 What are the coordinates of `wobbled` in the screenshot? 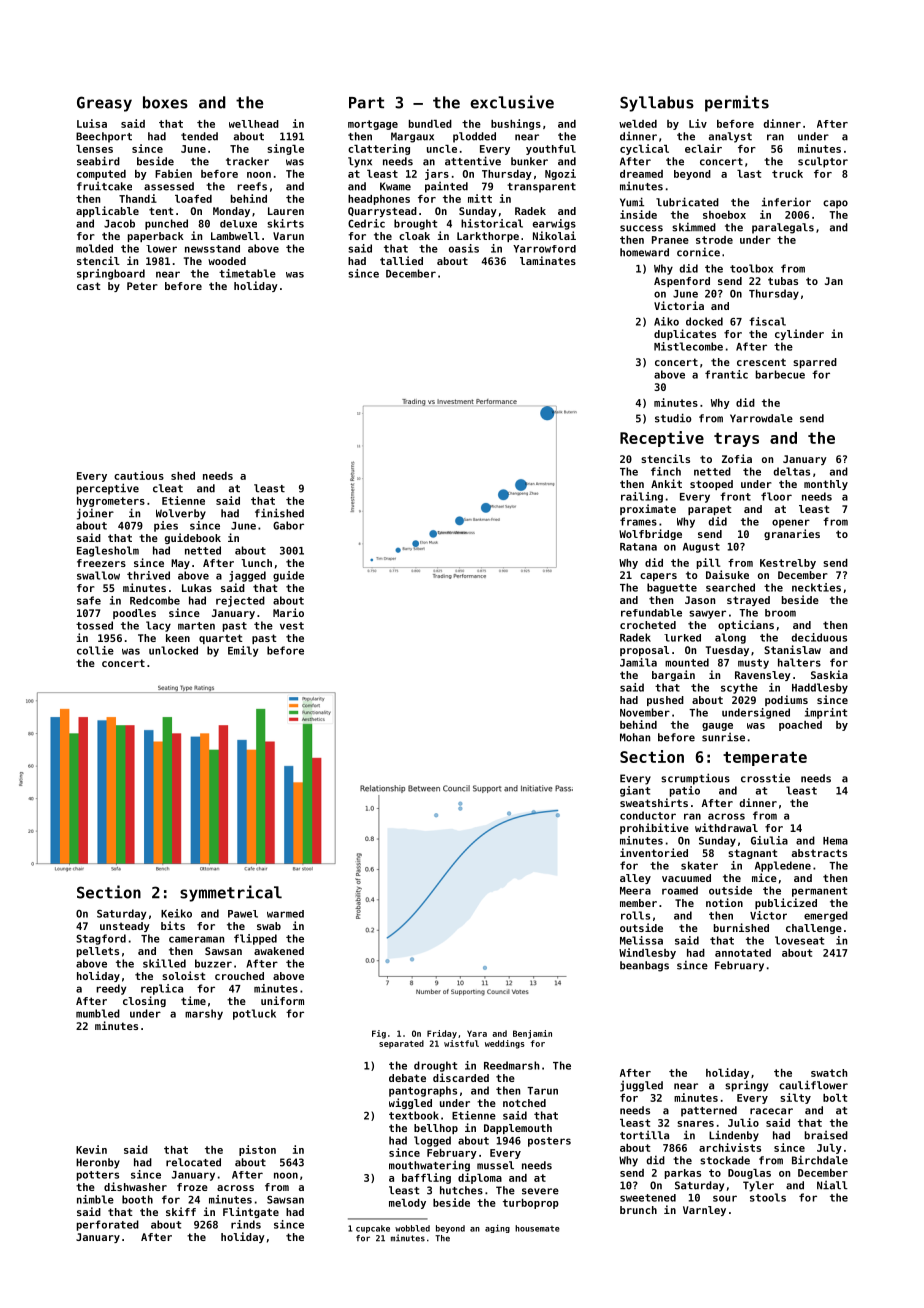 It's located at (412, 1228).
